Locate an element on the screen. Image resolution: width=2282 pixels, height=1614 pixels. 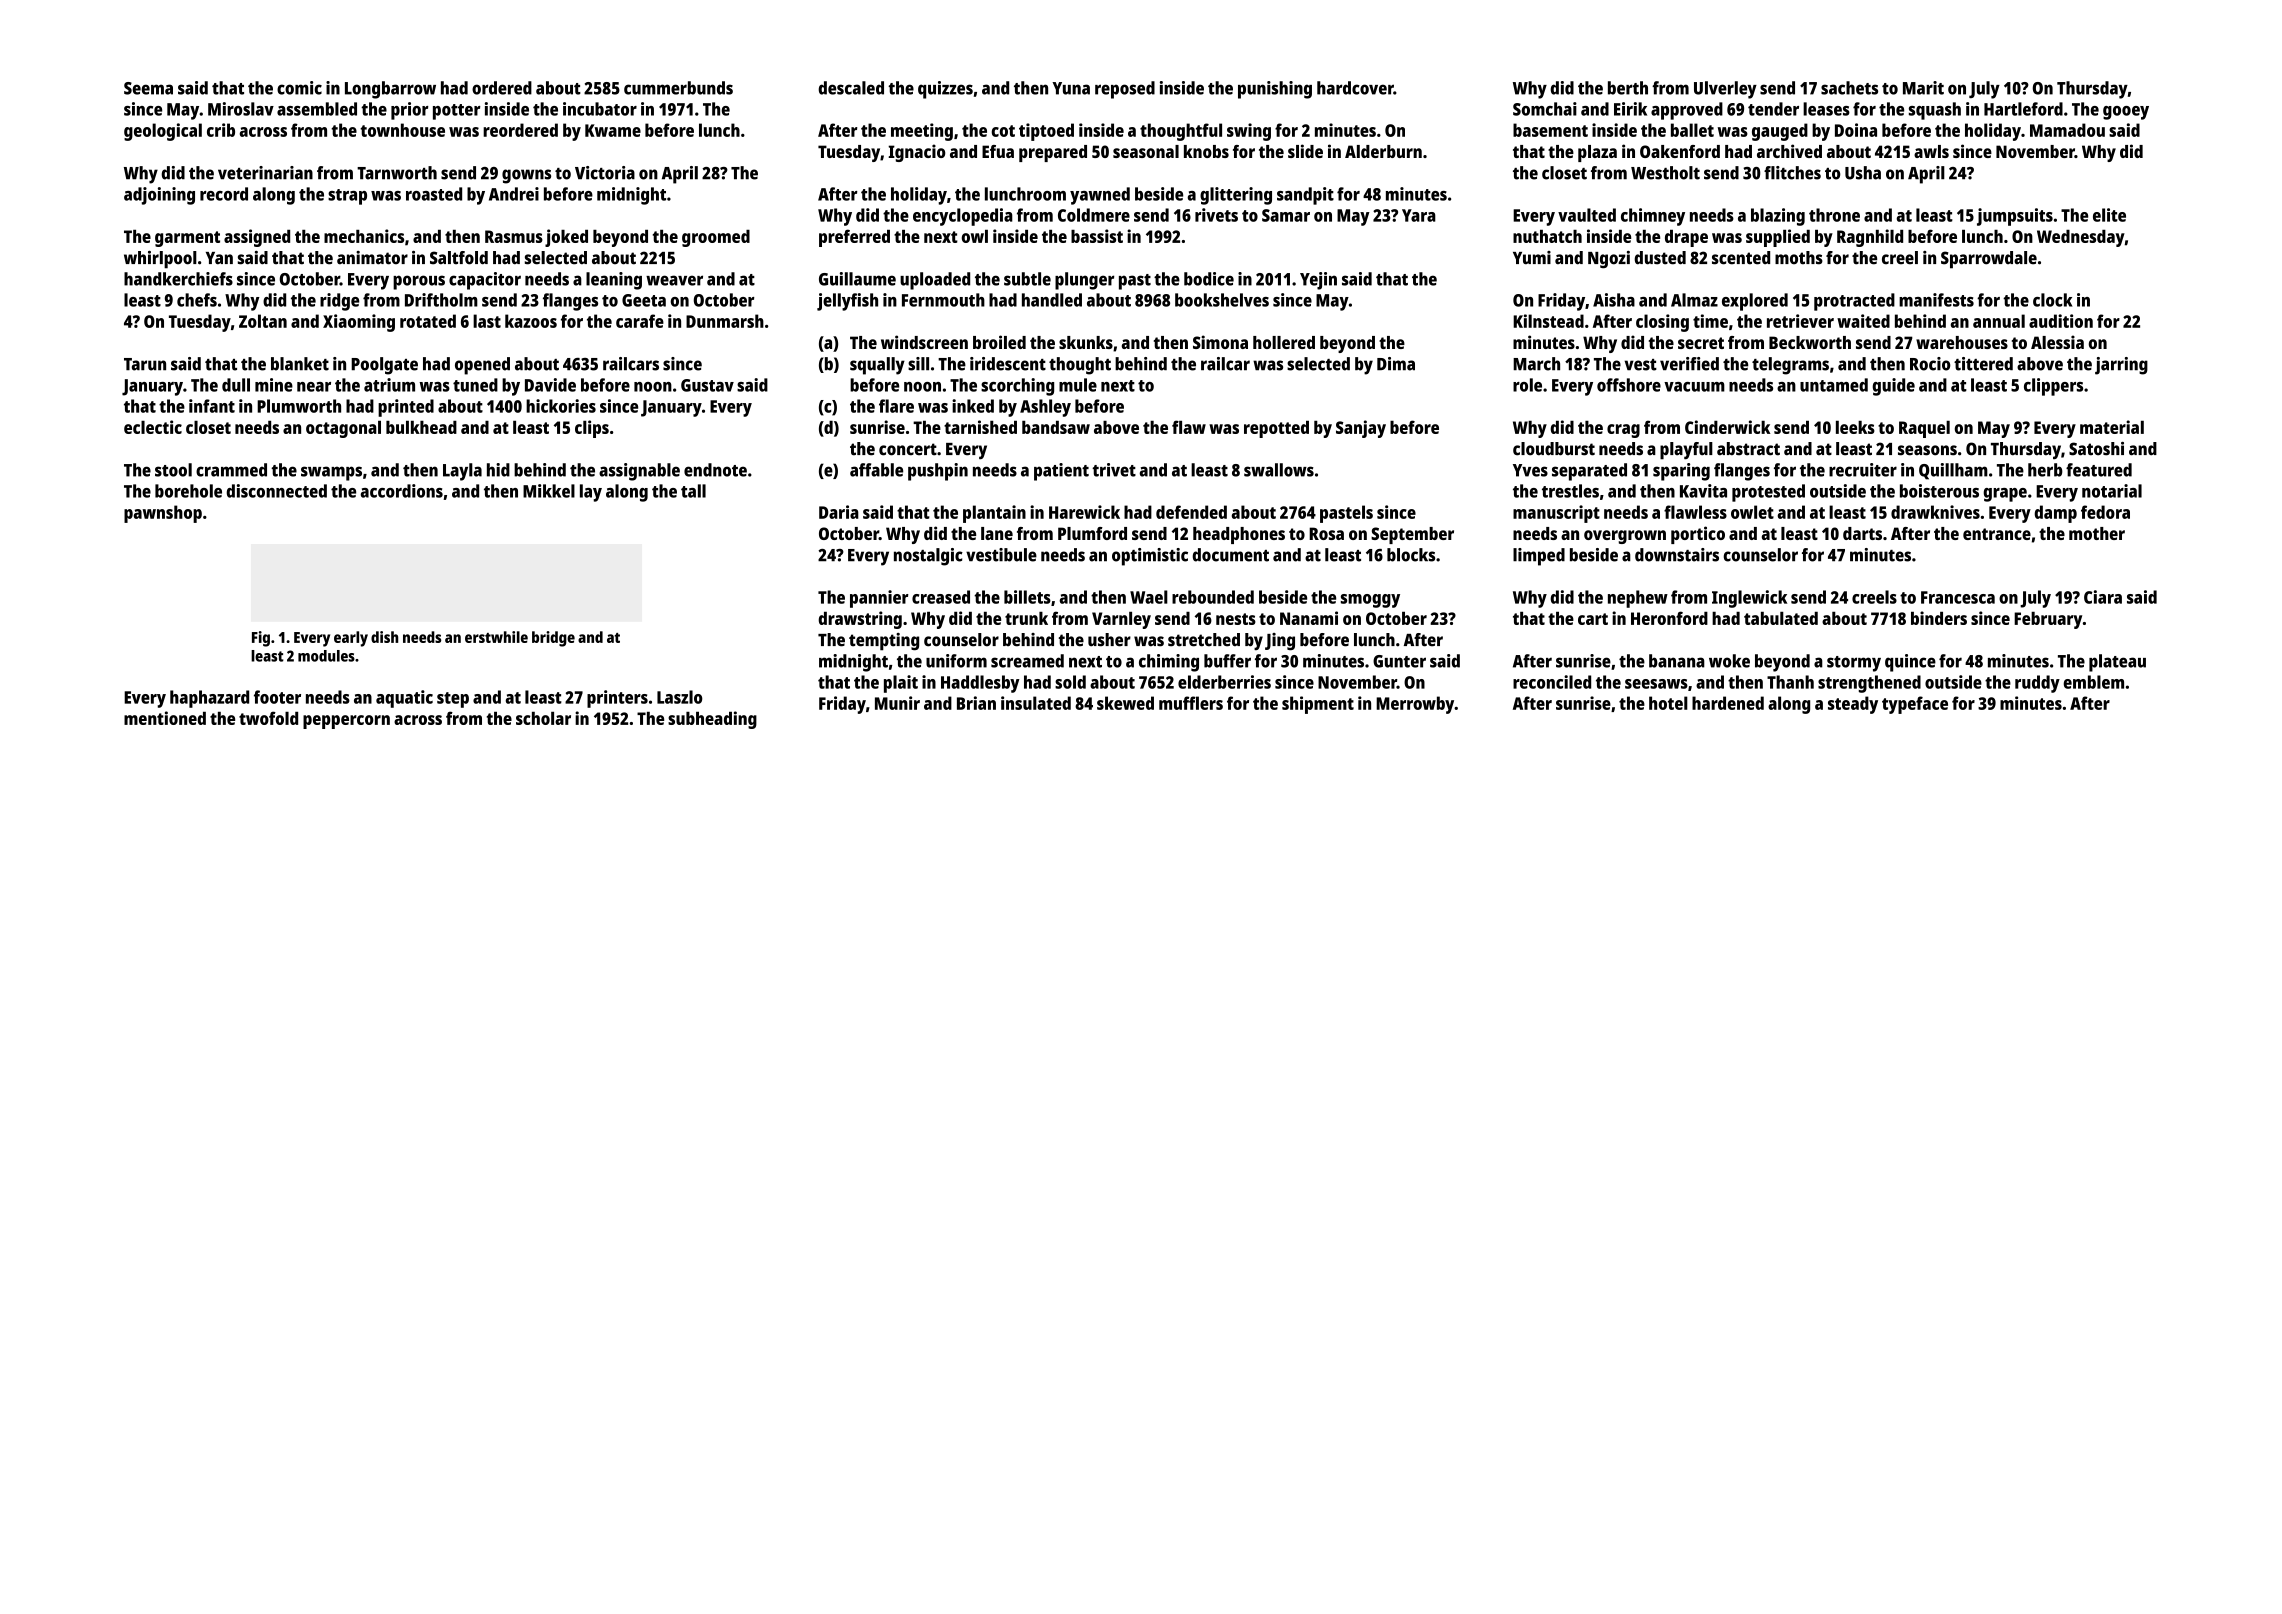
Hartleford is located at coordinates (2023, 109).
